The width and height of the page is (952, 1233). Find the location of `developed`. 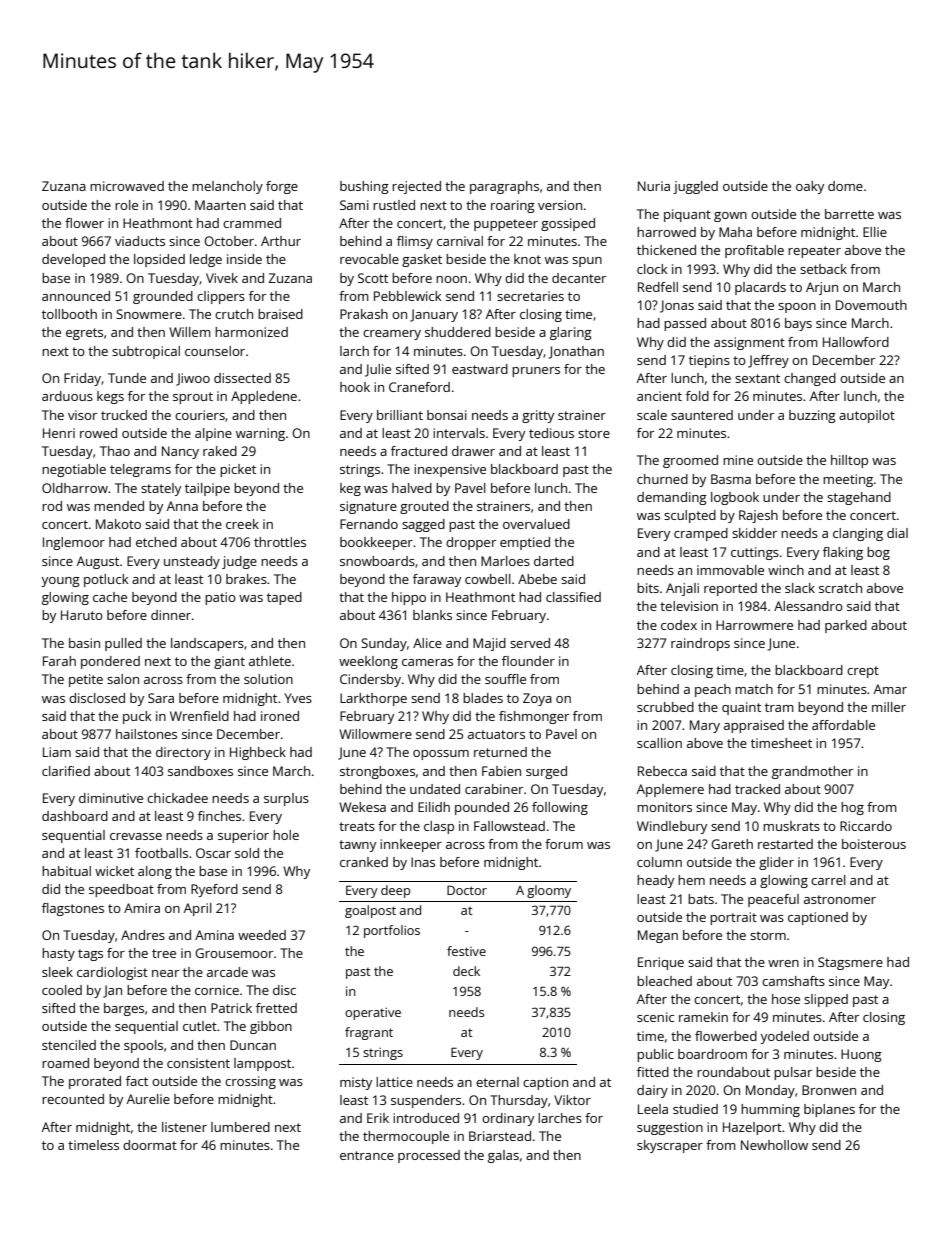

developed is located at coordinates (73, 260).
